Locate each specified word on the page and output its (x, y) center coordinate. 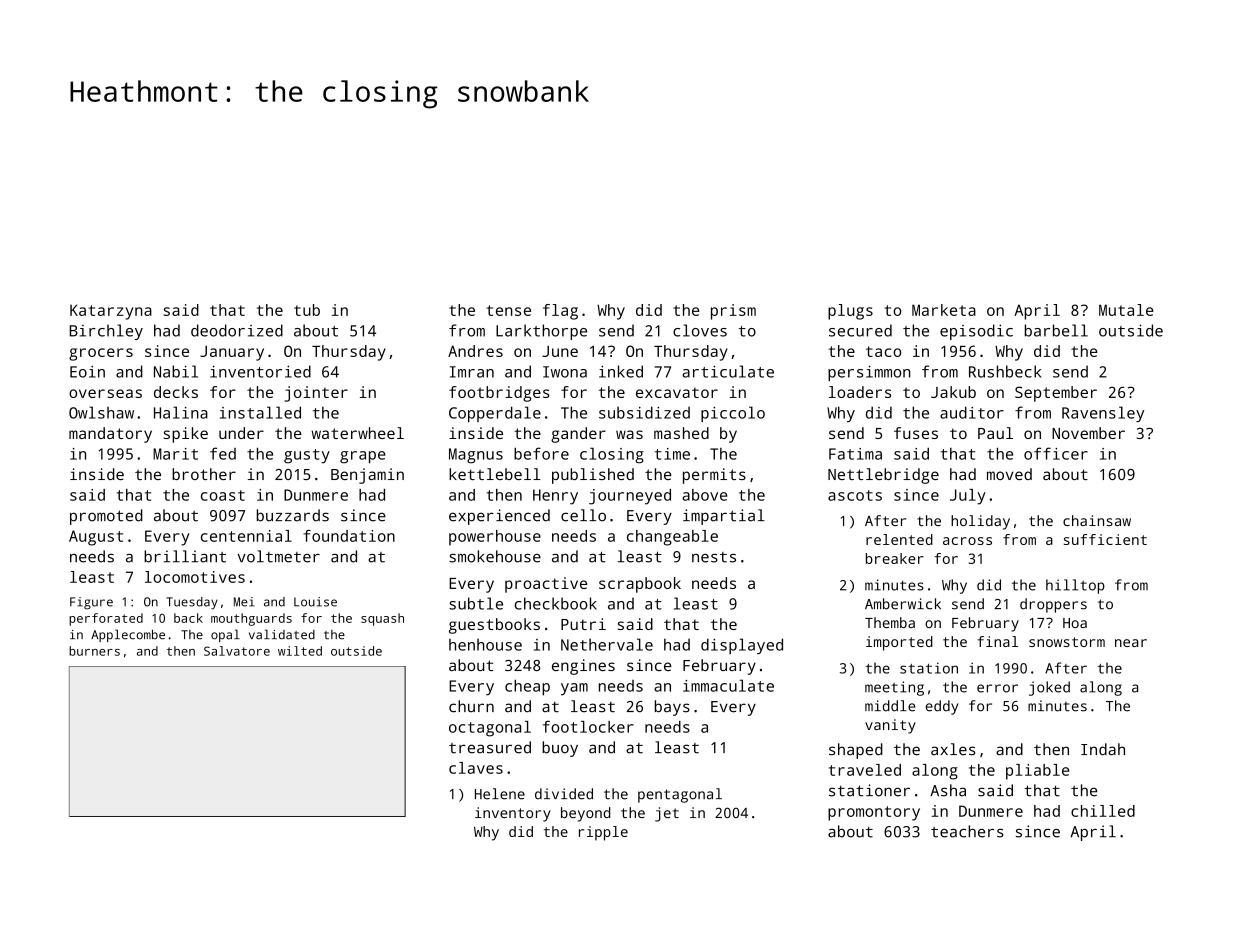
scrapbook (640, 585)
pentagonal (680, 795)
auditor (972, 412)
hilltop (1075, 586)
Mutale (1126, 310)
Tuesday (192, 603)
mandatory (110, 435)
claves (476, 768)
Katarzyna (111, 312)
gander (578, 435)
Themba (890, 622)
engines (583, 667)
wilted (300, 651)
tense (508, 310)
